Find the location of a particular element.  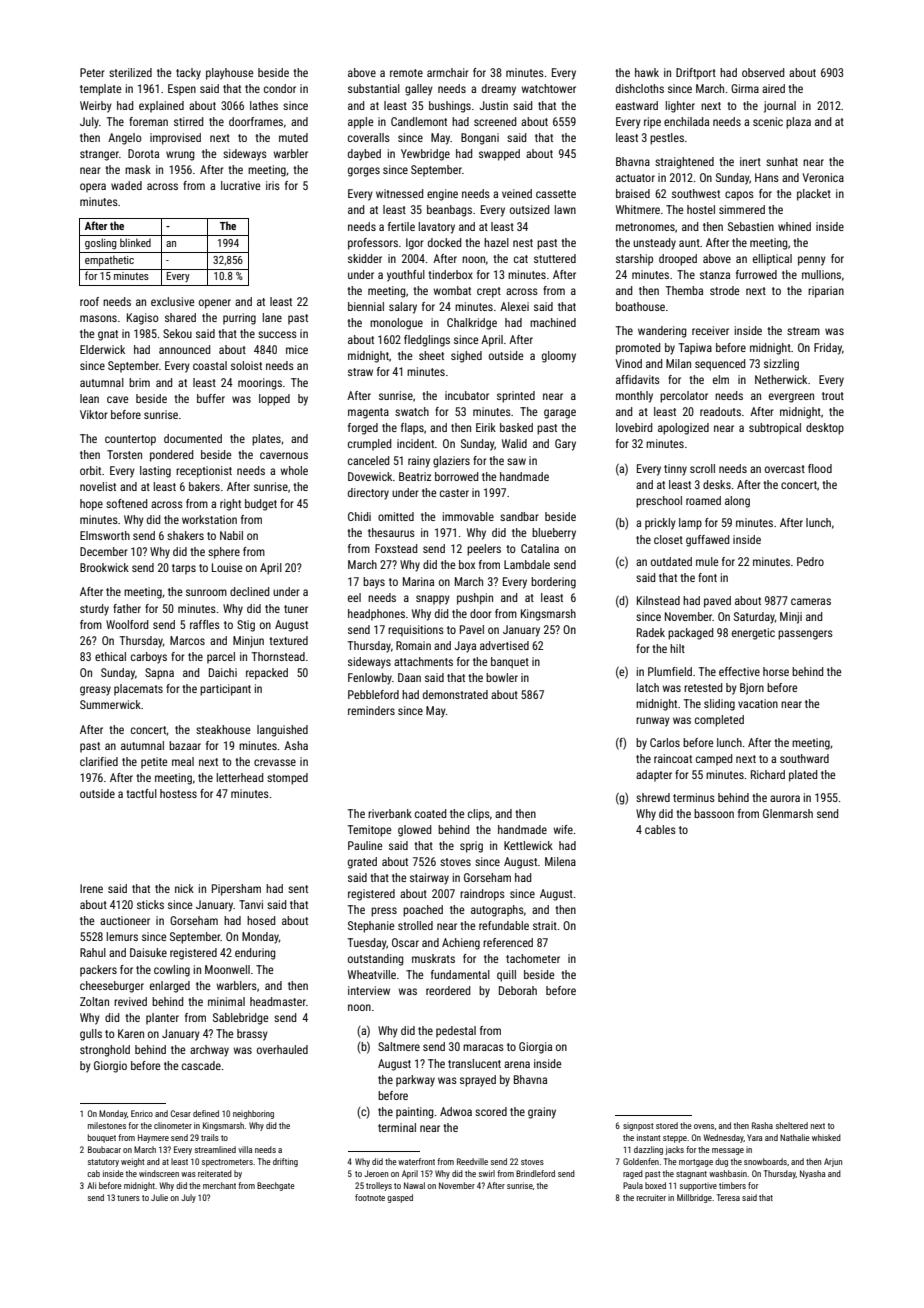

strode is located at coordinates (724, 290).
